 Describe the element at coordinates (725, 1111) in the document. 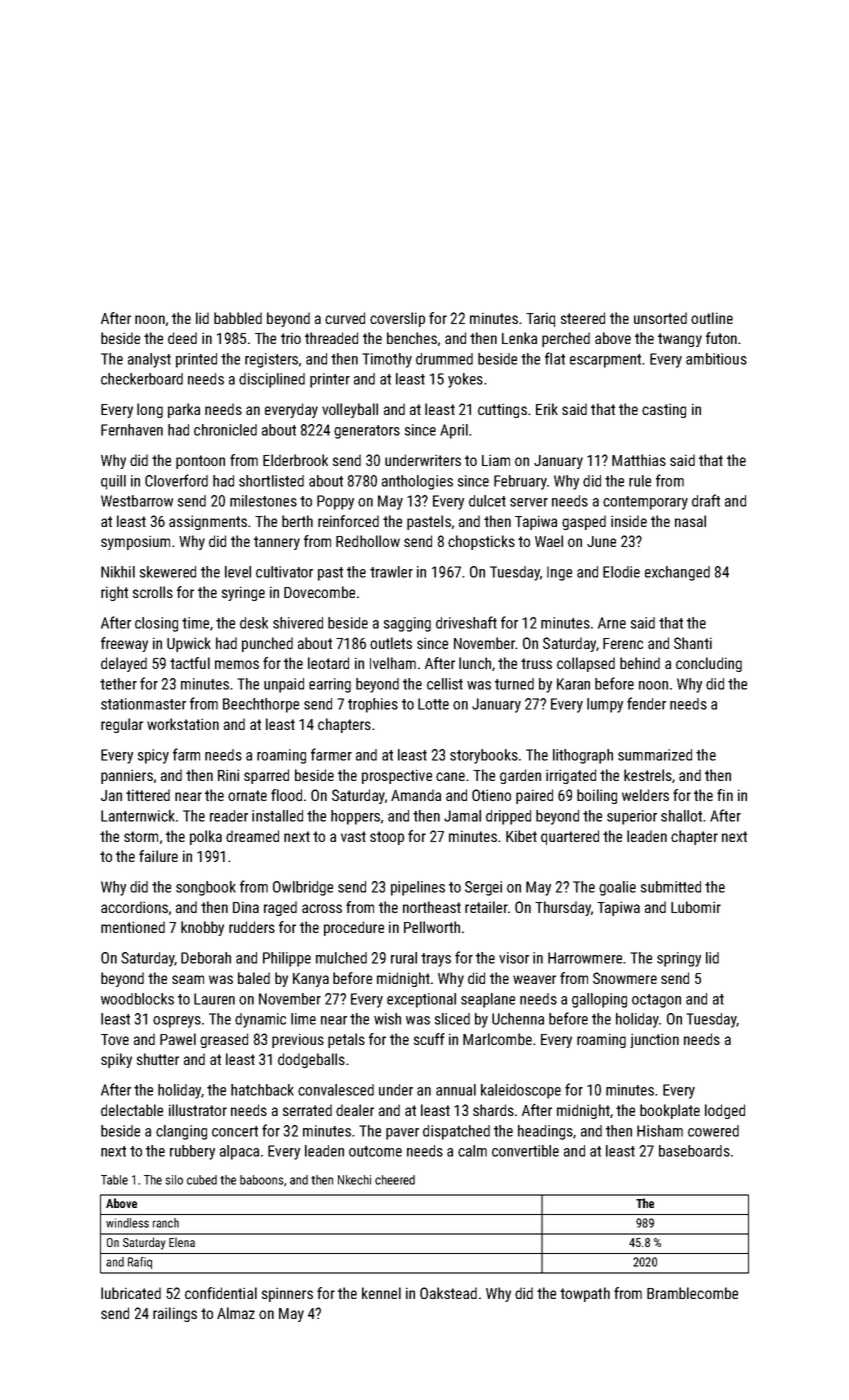

I see `lodged` at that location.
